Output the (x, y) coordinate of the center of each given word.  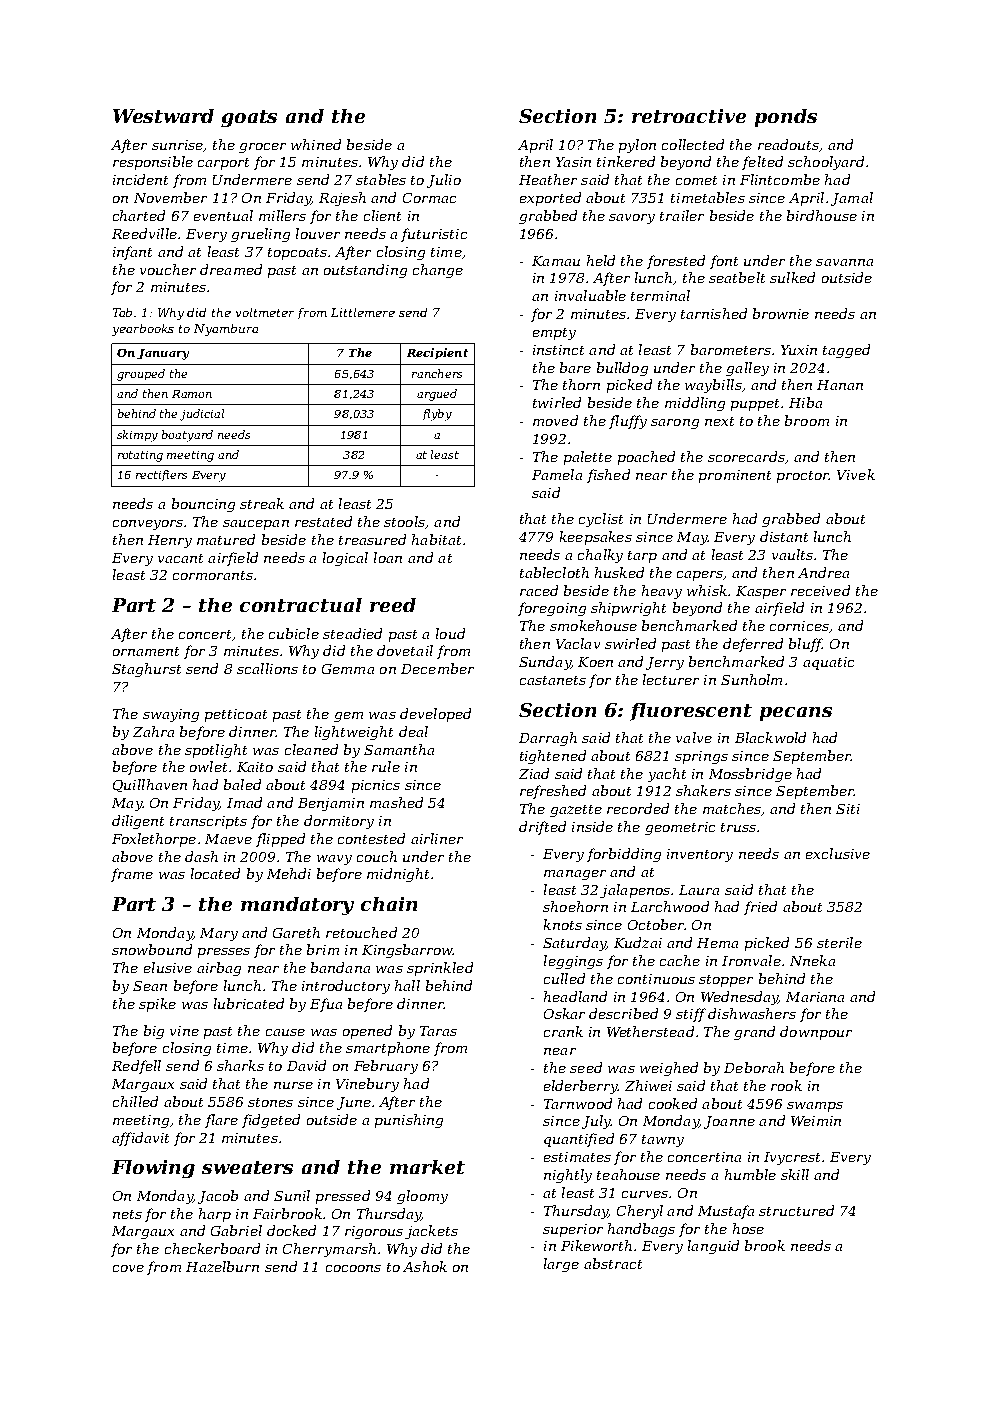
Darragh (548, 739)
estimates (577, 1157)
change (438, 271)
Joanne (729, 1122)
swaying (171, 715)
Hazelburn (222, 1266)
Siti (848, 809)
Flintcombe (780, 179)
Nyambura (226, 330)
